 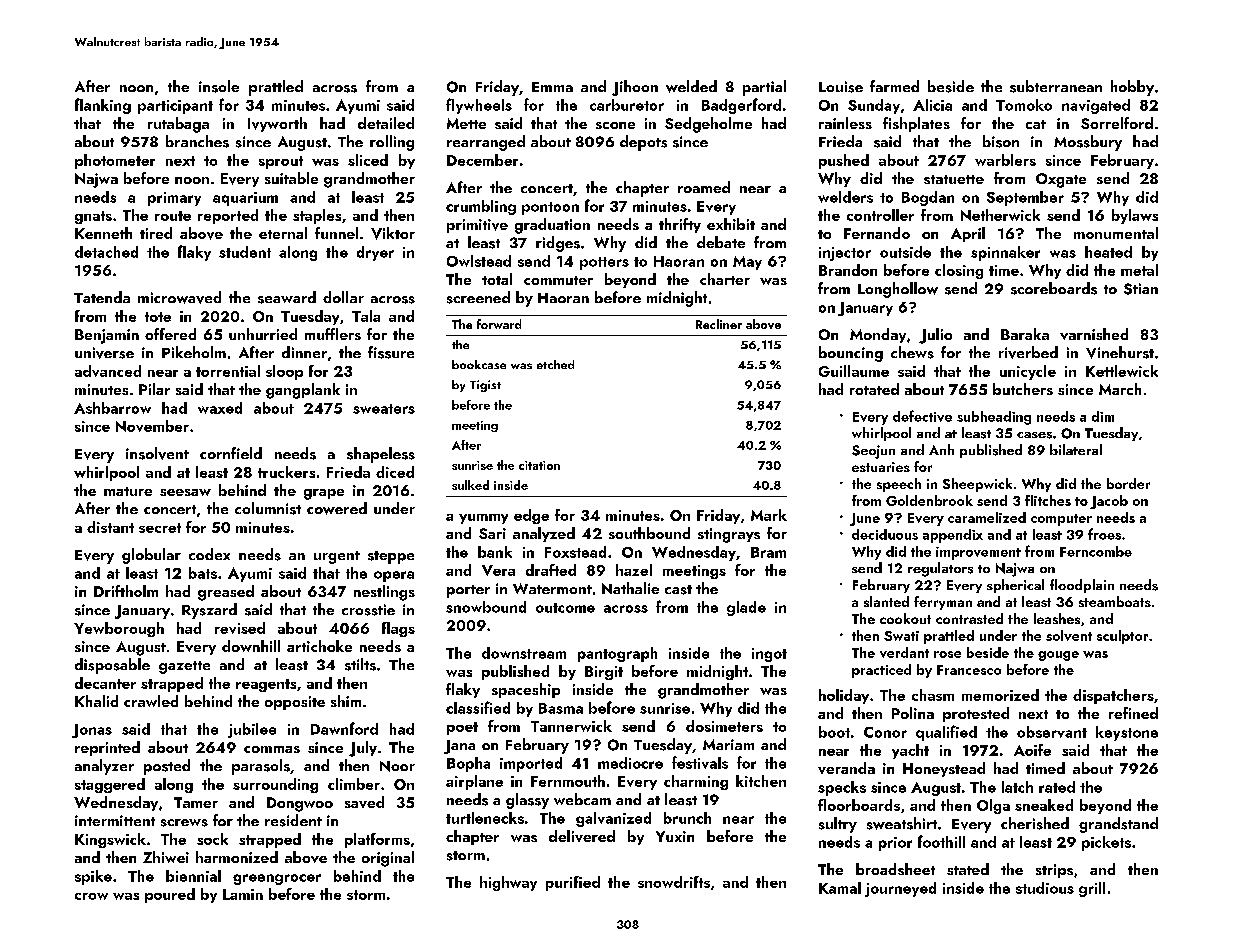 What do you see at coordinates (1118, 825) in the screenshot?
I see `grandstand` at bounding box center [1118, 825].
